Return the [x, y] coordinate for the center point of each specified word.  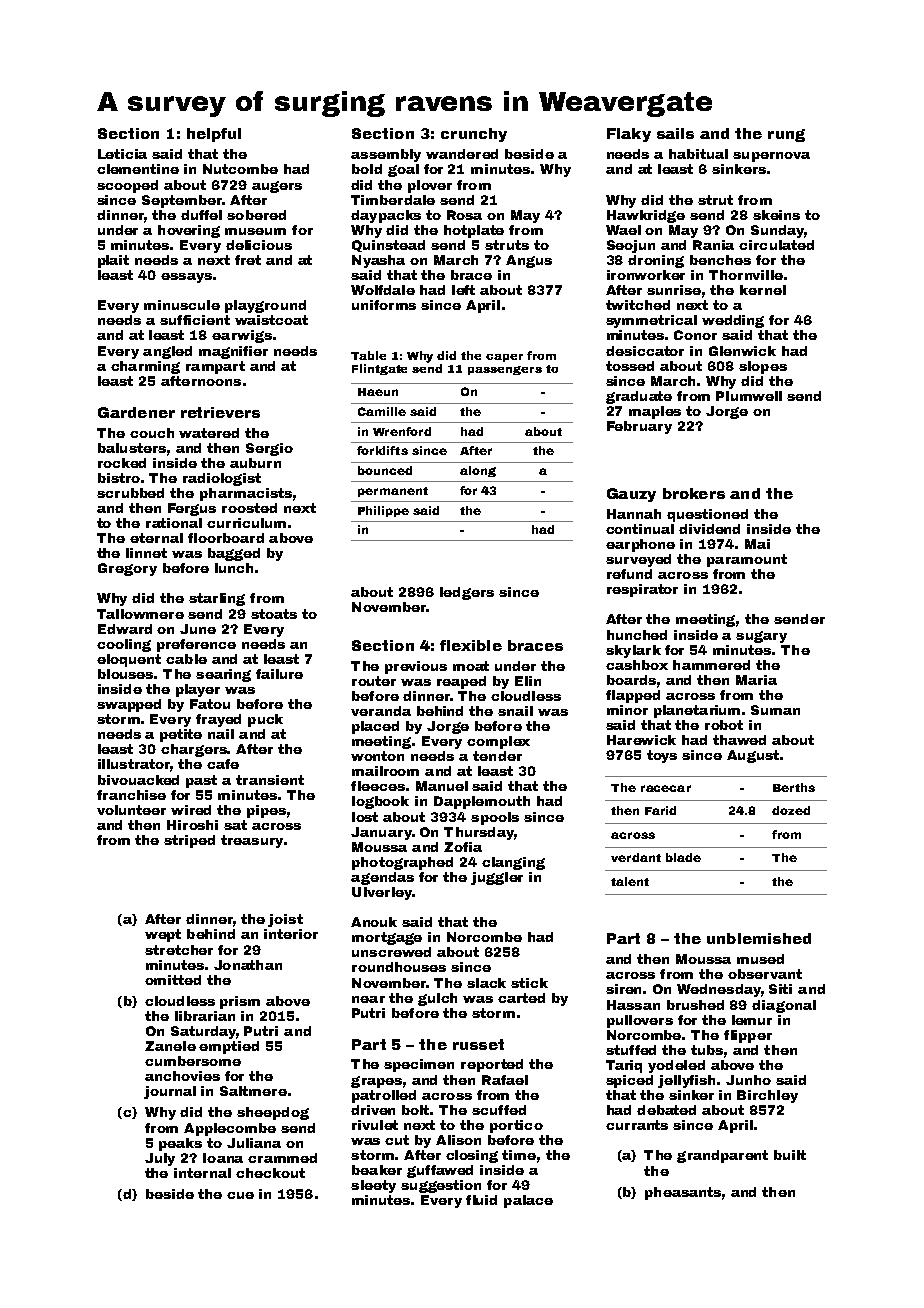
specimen [419, 1065]
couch [152, 433]
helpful [214, 135]
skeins [776, 215]
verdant [636, 857]
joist [285, 920]
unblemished [759, 938]
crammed [282, 1158]
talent [630, 881]
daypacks [386, 216]
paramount [747, 560]
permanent [393, 492]
